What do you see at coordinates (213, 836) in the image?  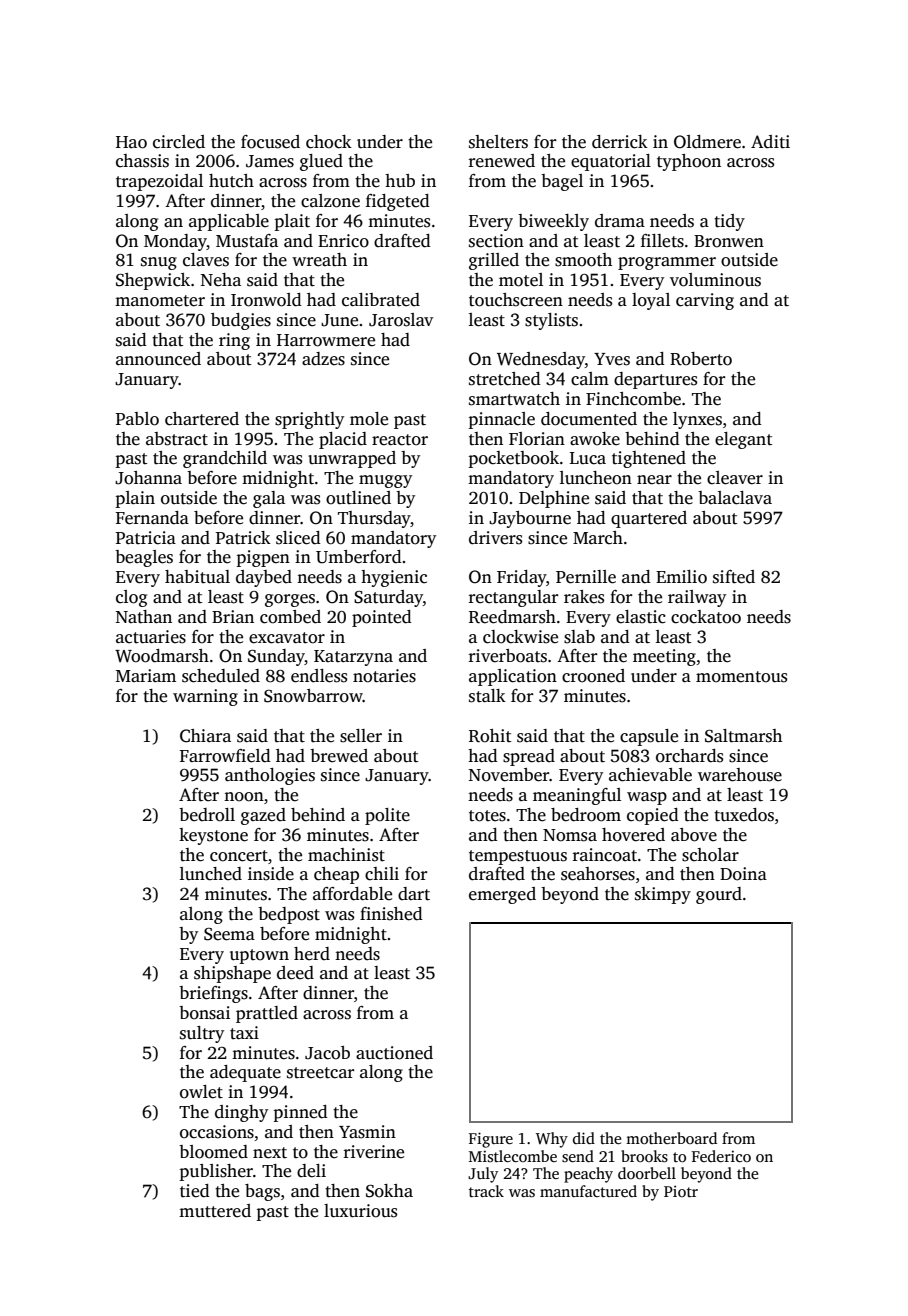 I see `keystone` at bounding box center [213, 836].
